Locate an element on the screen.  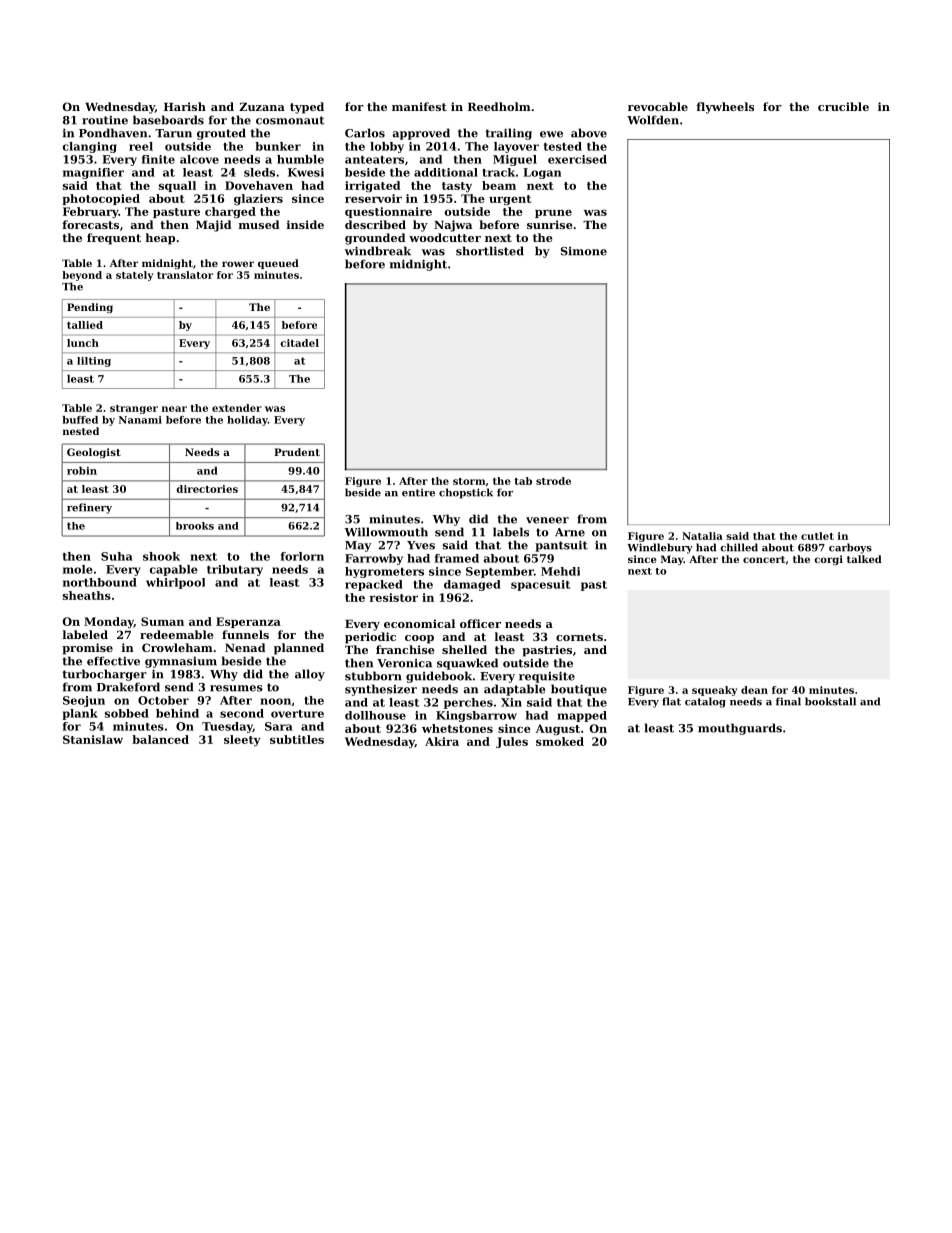
crucible is located at coordinates (843, 106).
